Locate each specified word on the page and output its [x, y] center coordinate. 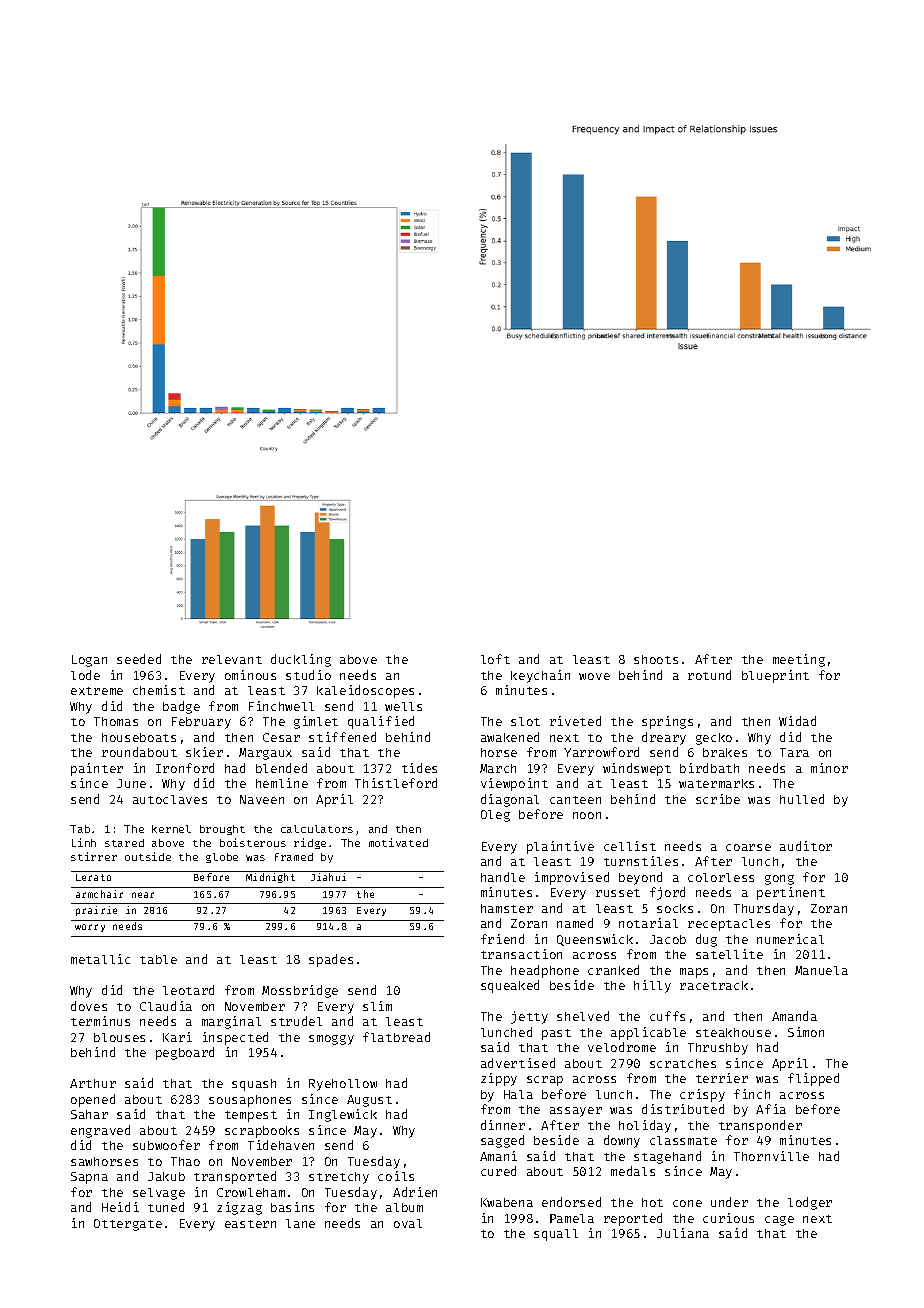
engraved [100, 1131]
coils [396, 1176]
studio [308, 675]
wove [594, 676]
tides [419, 768]
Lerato [93, 877]
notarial [648, 923]
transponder [760, 1126]
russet [618, 893]
